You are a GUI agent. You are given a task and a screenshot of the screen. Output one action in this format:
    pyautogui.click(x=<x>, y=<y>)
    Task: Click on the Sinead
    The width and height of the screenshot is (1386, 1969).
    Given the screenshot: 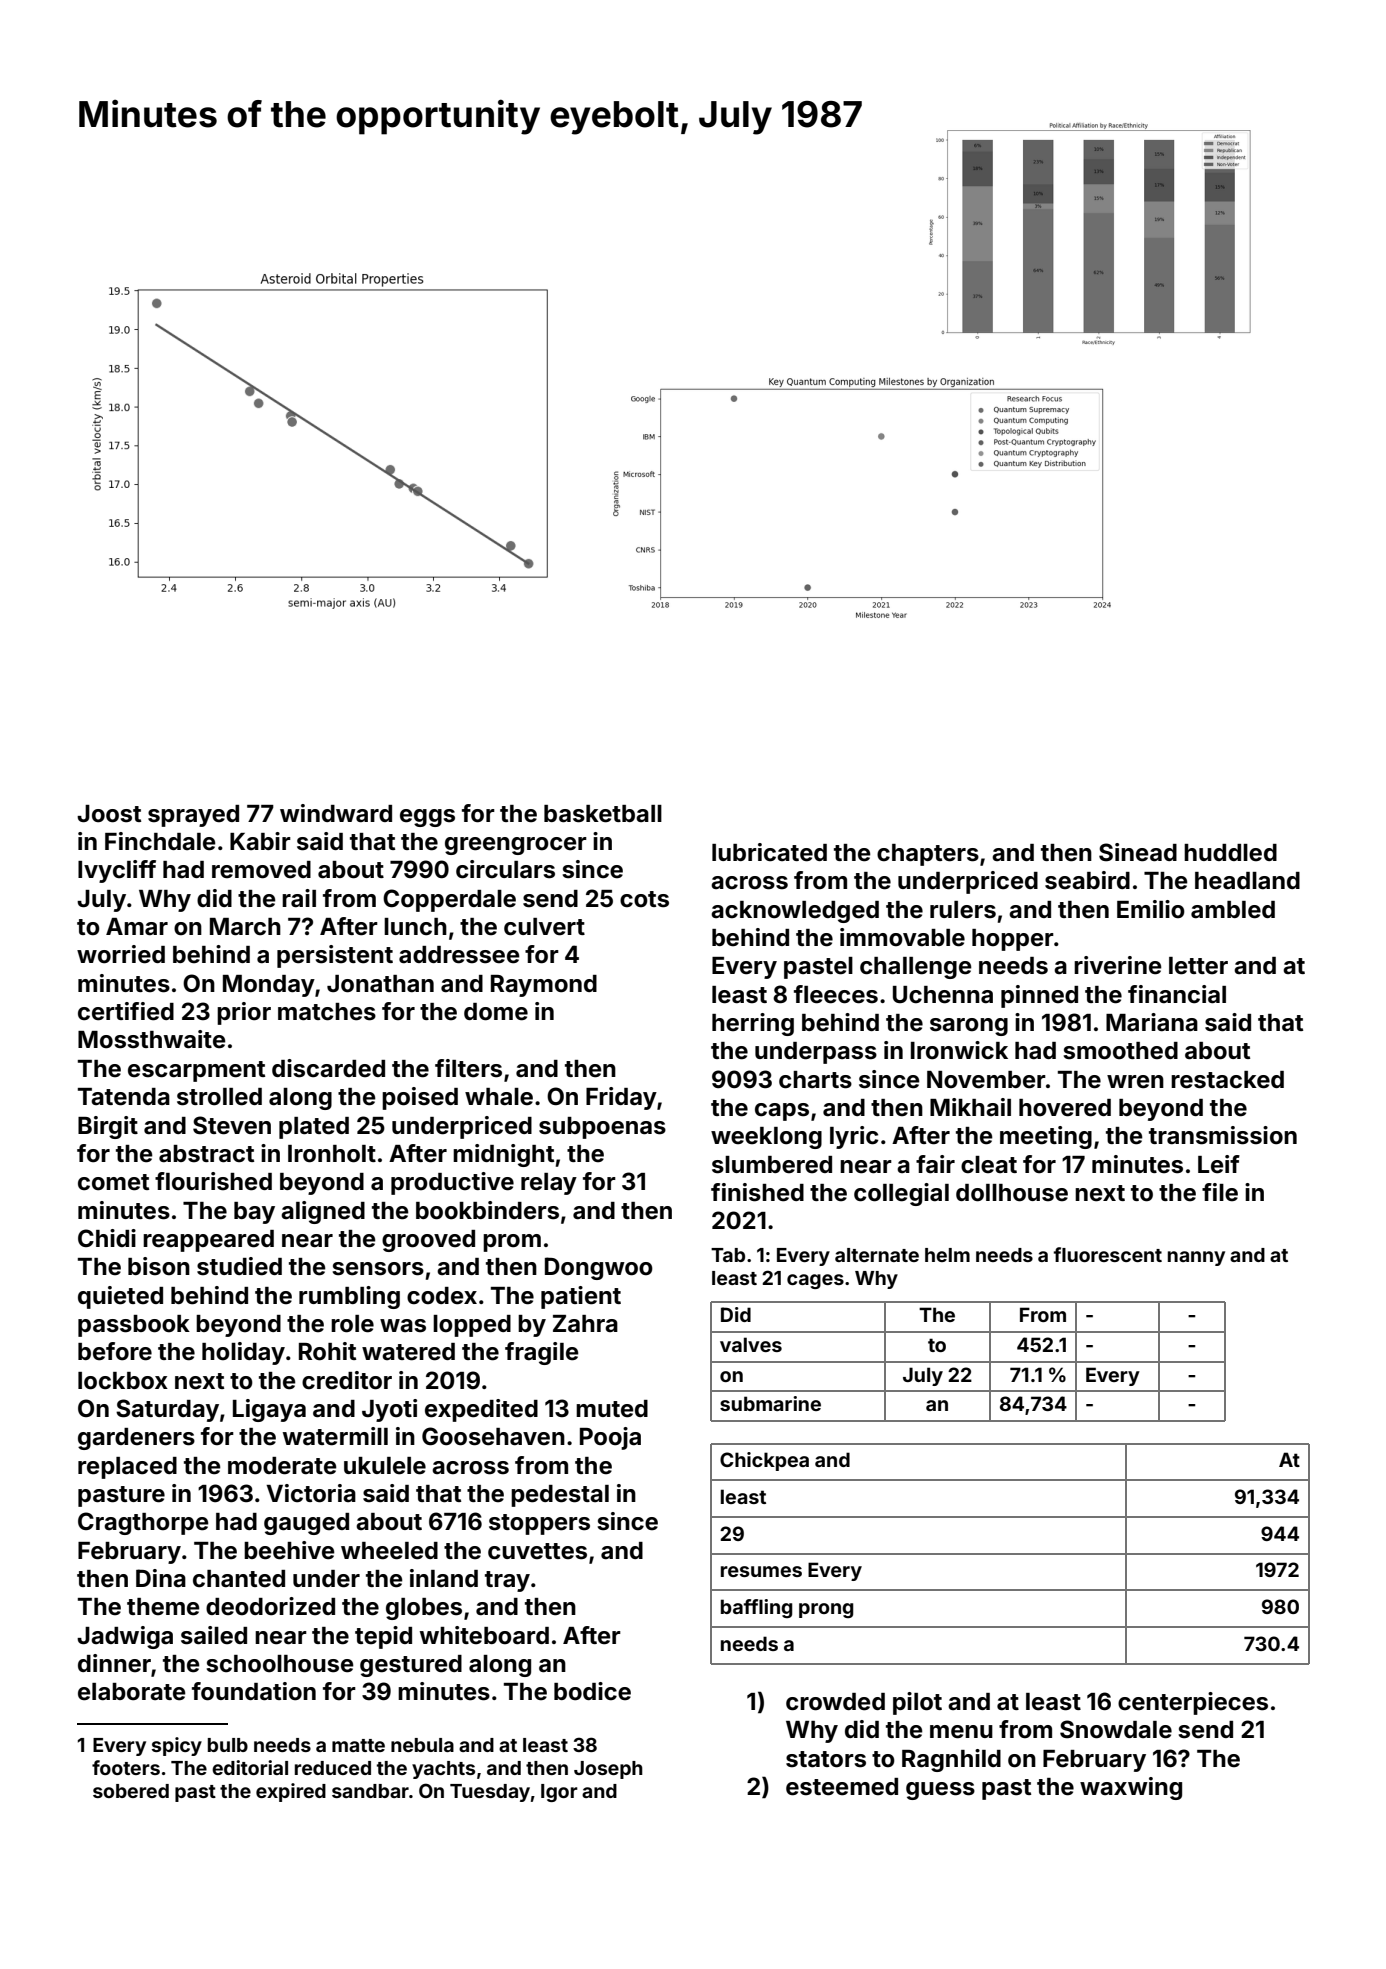 What is the action you would take?
    pyautogui.click(x=1138, y=852)
